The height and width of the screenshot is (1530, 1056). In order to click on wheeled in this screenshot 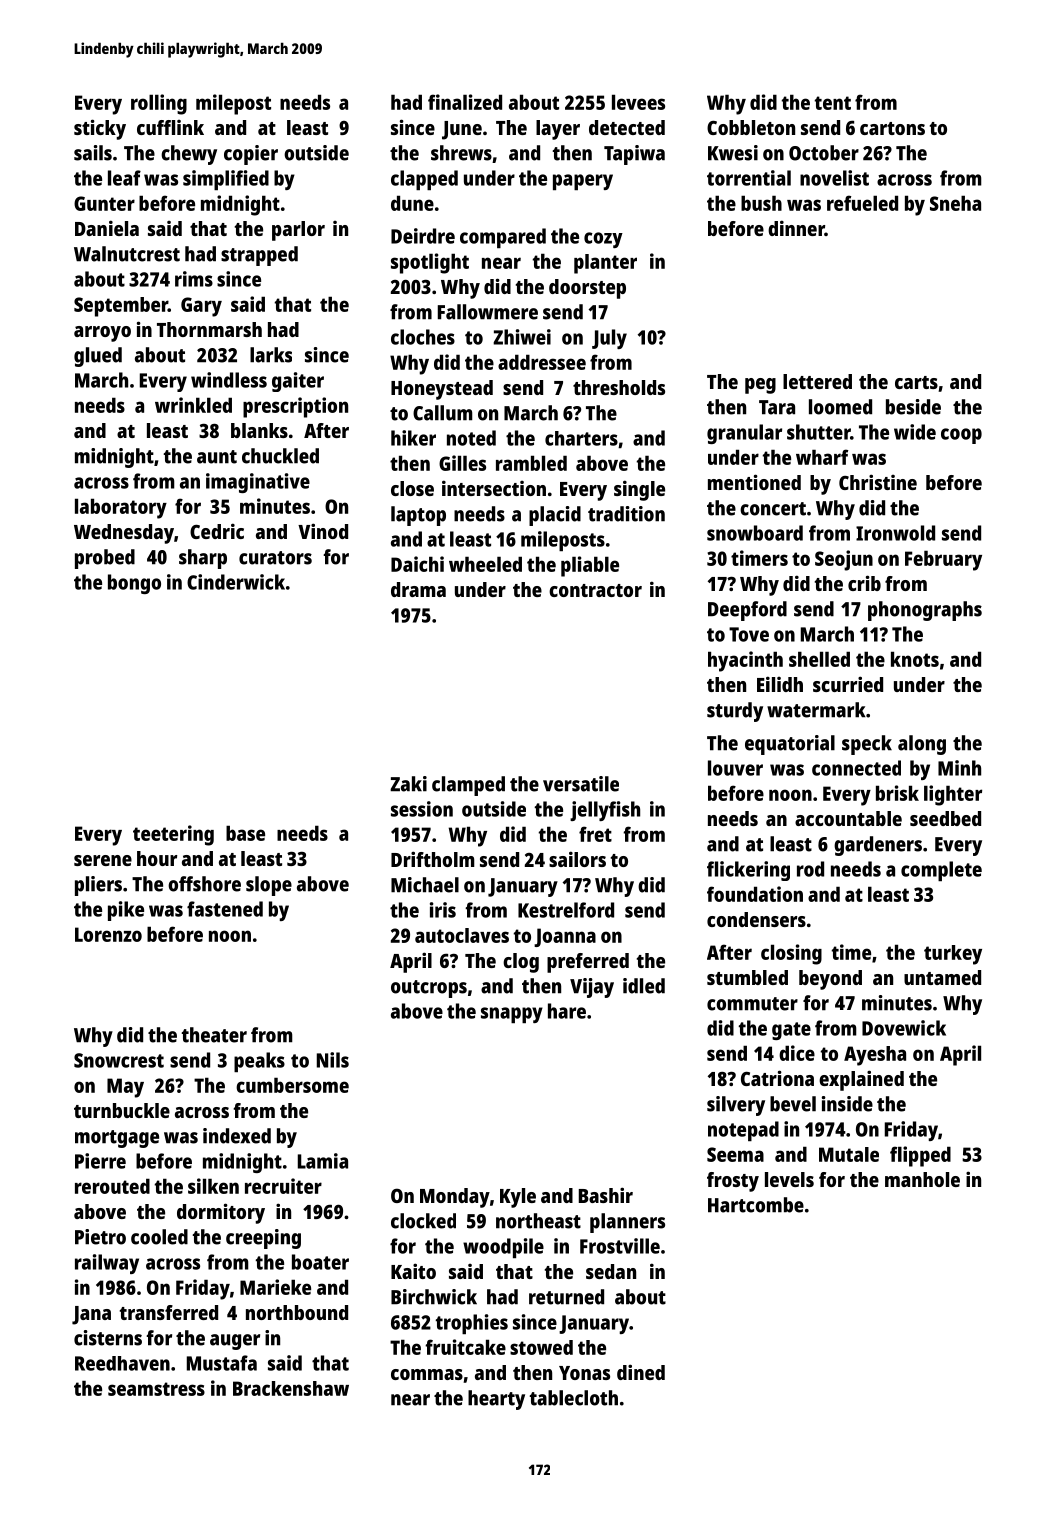, I will do `click(485, 564)`.
